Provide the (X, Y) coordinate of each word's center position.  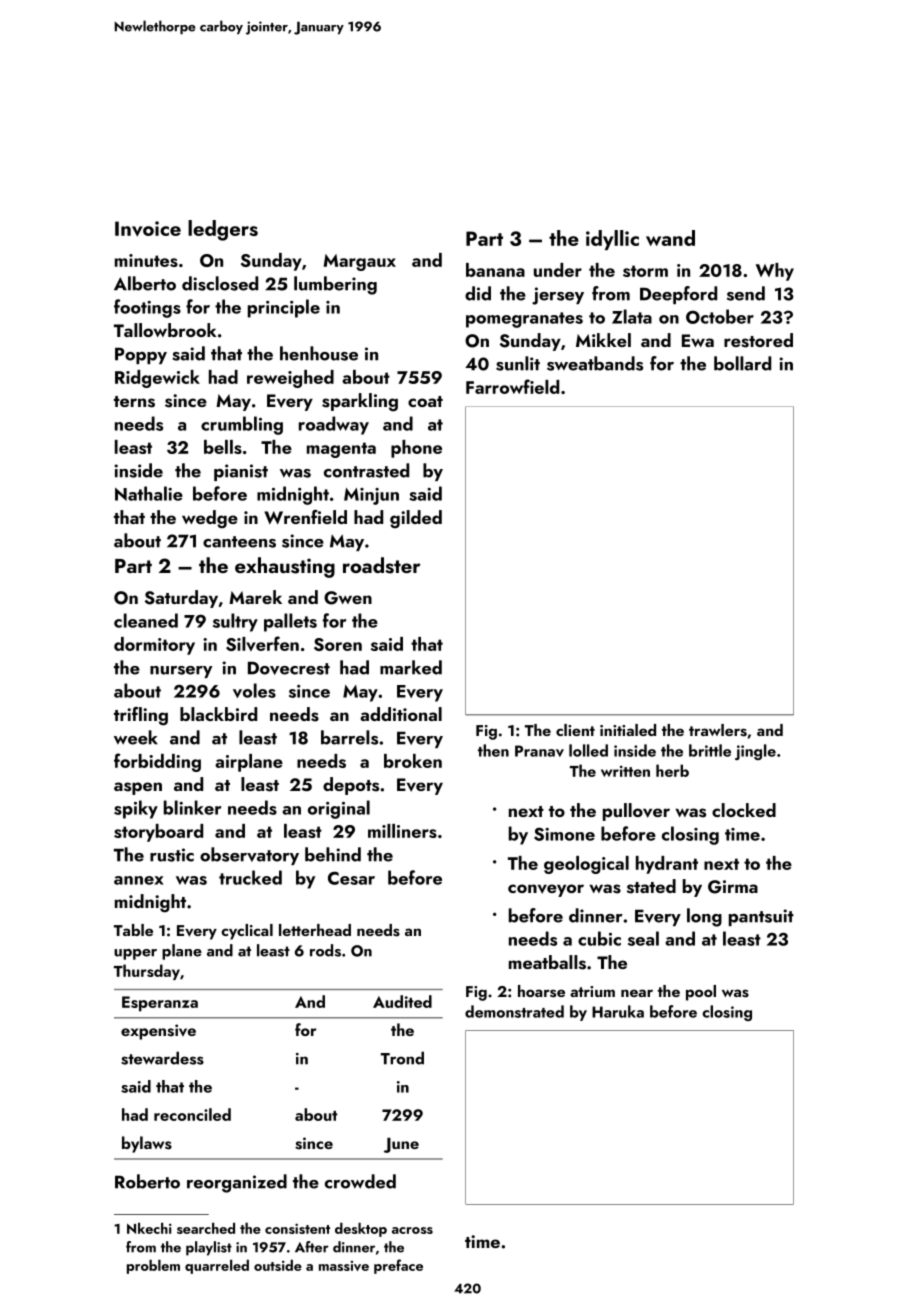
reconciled (192, 1114)
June (401, 1145)
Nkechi (149, 1228)
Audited (402, 1001)
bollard (742, 363)
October (720, 316)
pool (701, 993)
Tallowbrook (165, 330)
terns (134, 402)
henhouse (319, 353)
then (493, 750)
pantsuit (761, 917)
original (339, 809)
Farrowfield (512, 386)
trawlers (718, 730)
